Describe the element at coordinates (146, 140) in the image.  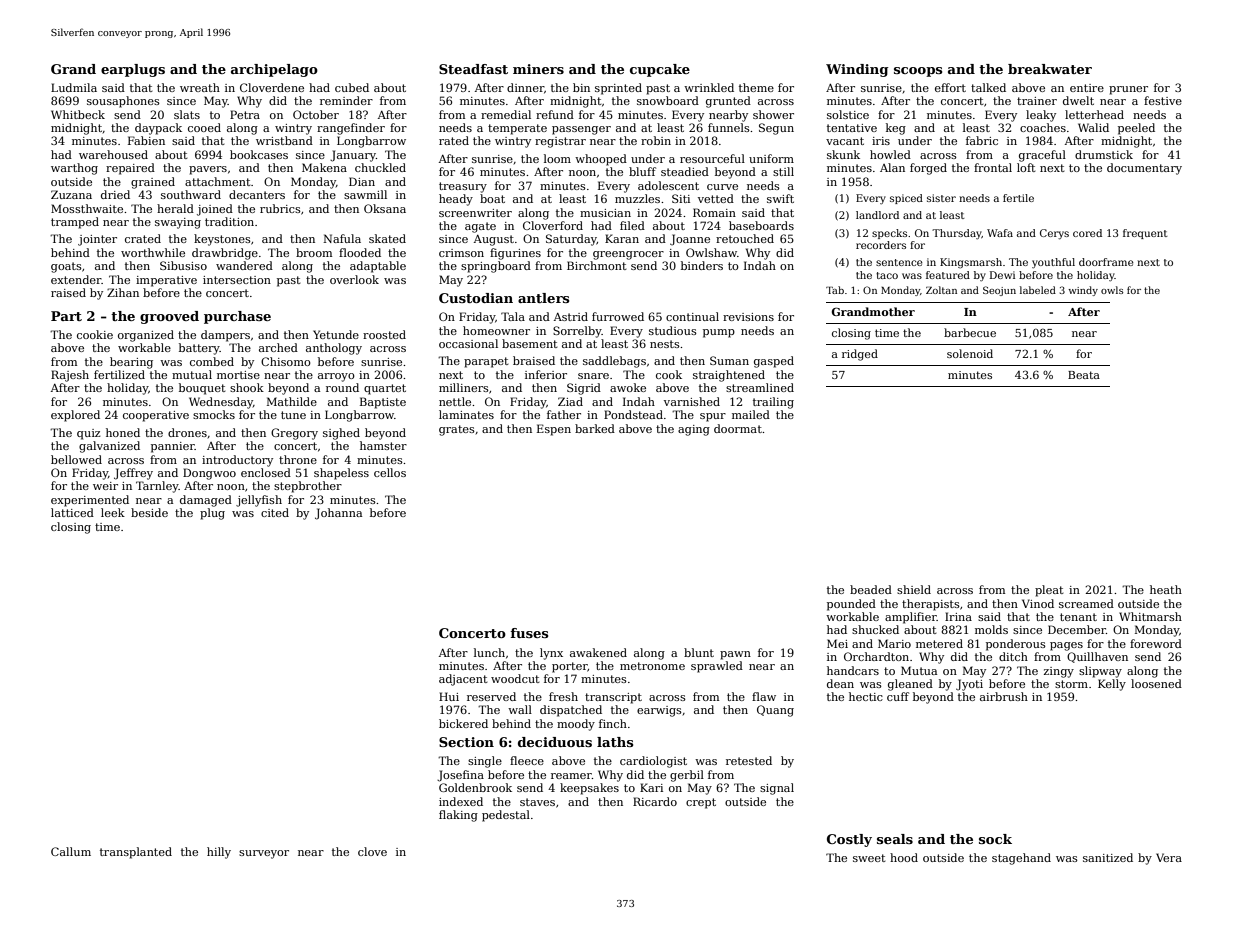
I see `Fabien` at that location.
